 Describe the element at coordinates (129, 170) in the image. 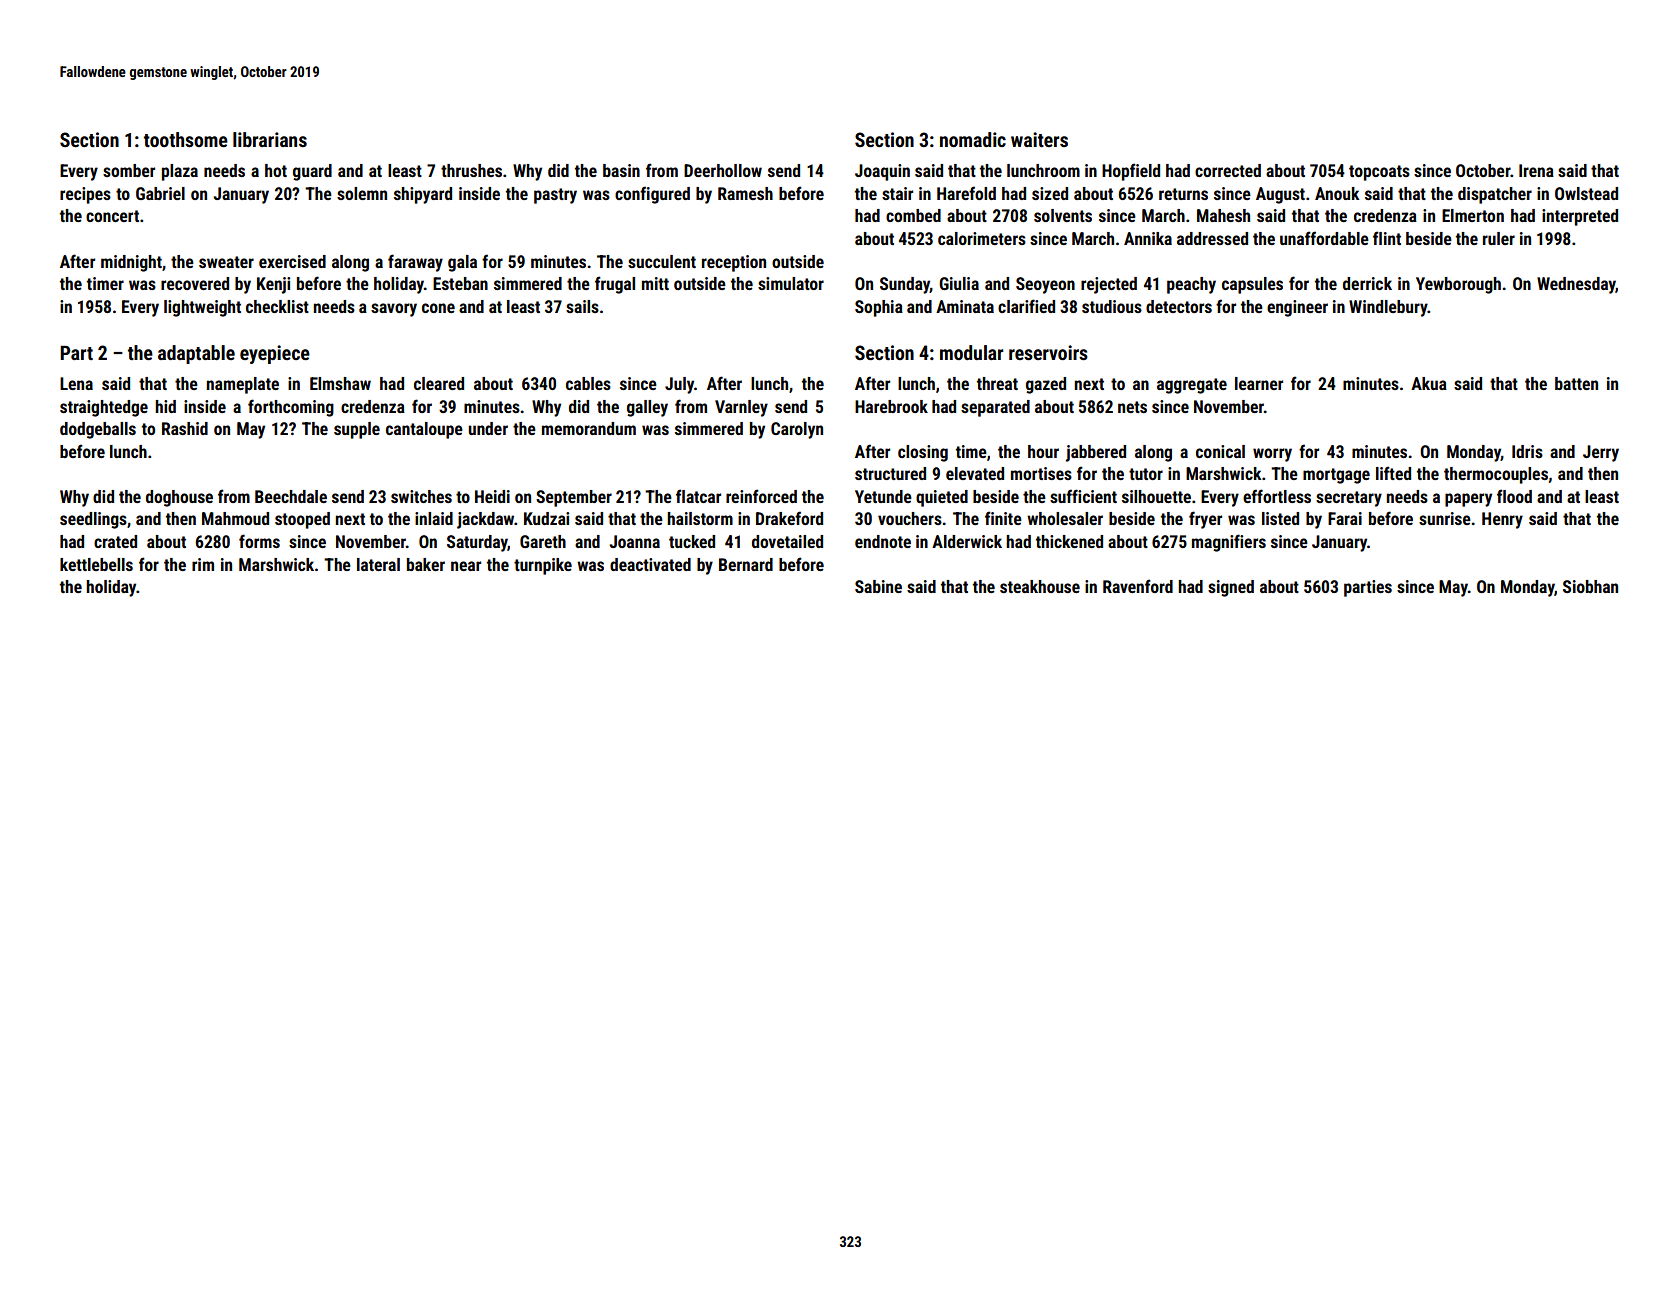

I see `somber` at that location.
